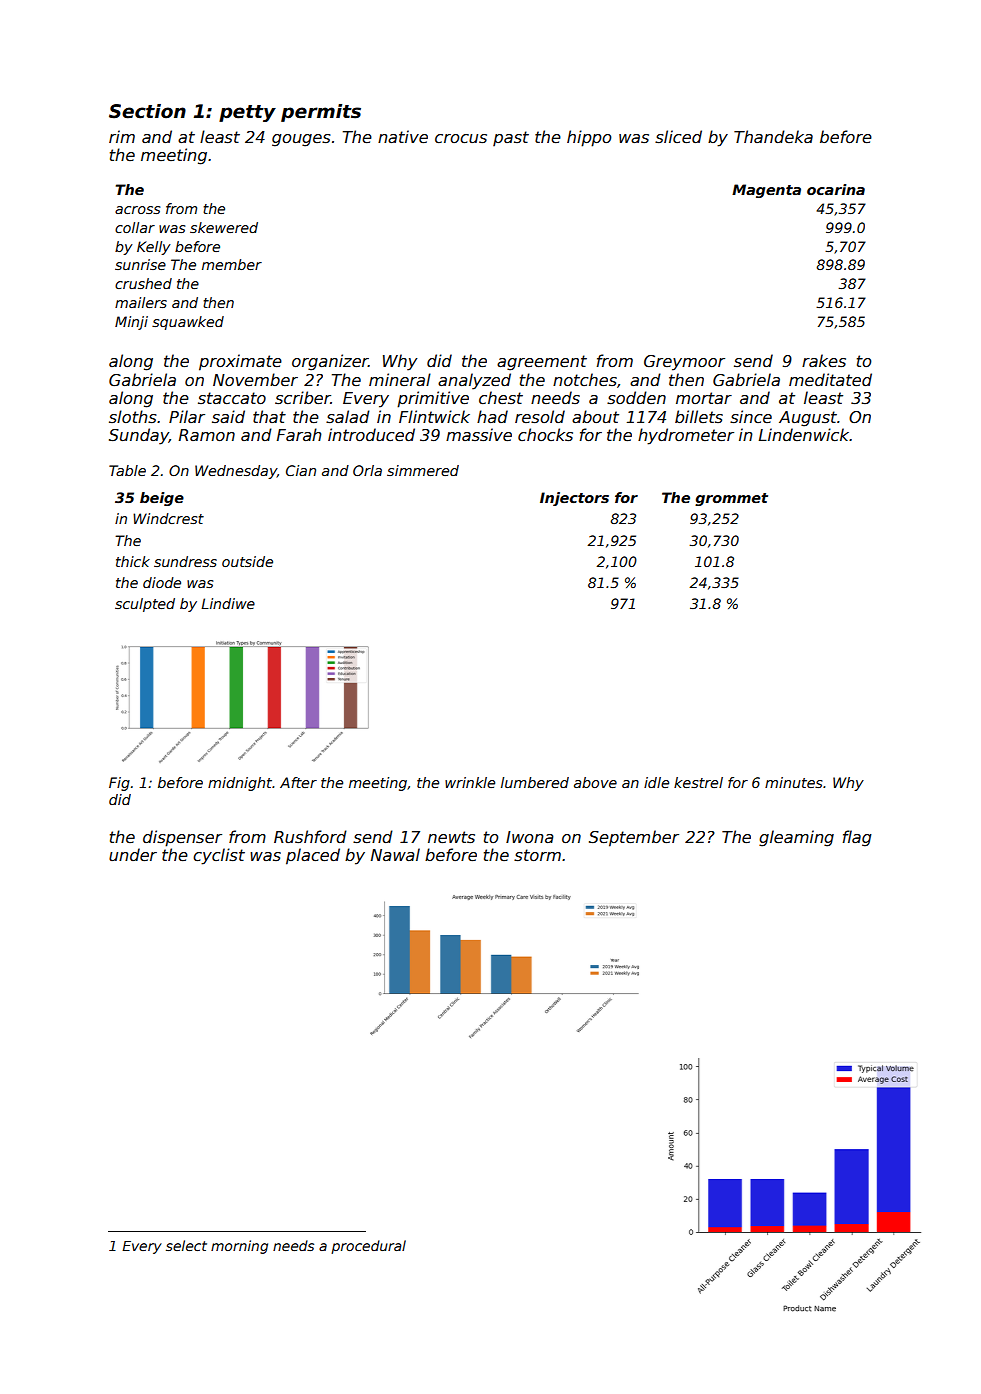 The height and width of the page is (1394, 981). I want to click on midnight, so click(240, 784).
